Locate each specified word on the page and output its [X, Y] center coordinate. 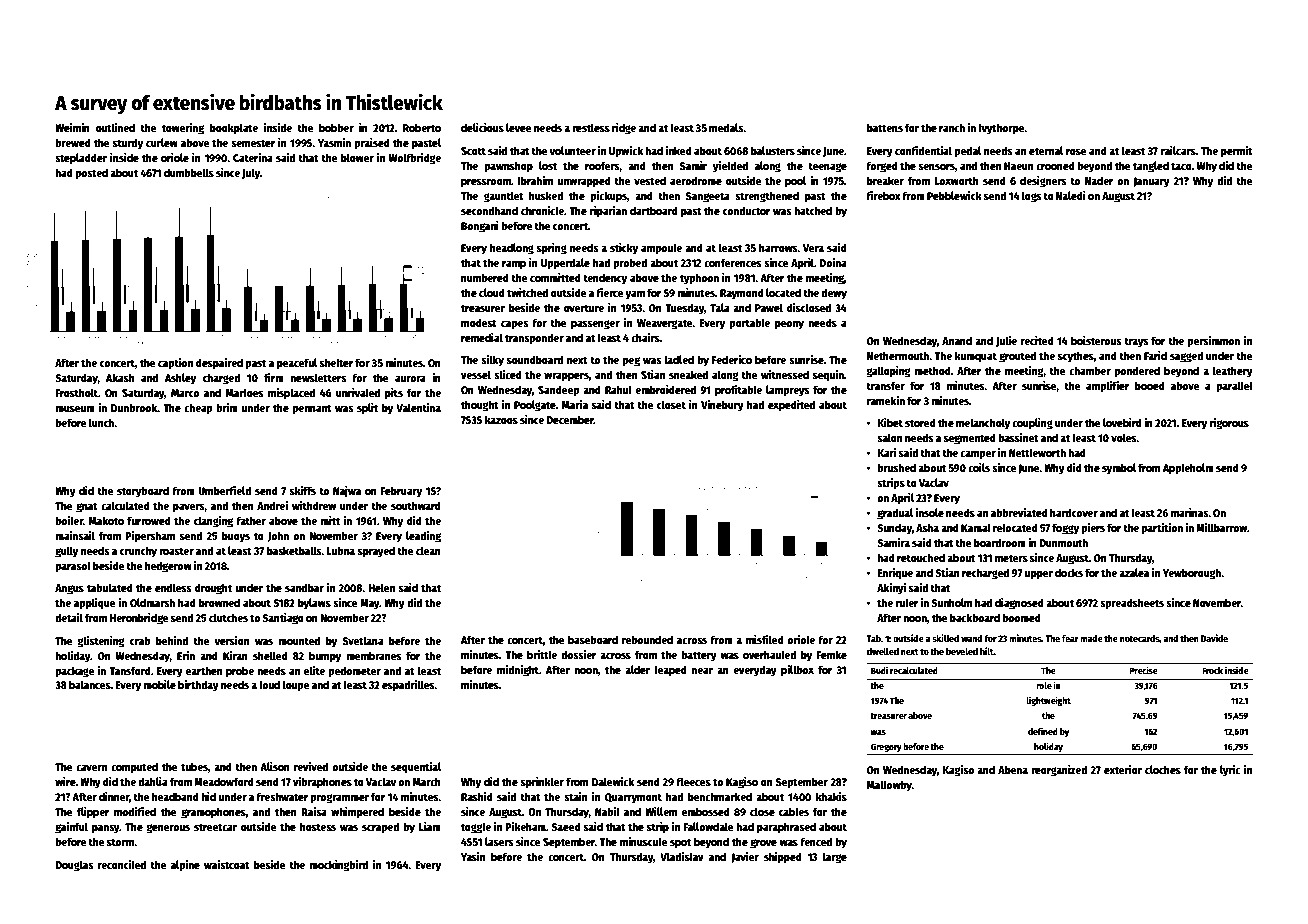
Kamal [976, 527]
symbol [1119, 469]
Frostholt [76, 392]
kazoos [501, 419]
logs [1031, 197]
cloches [1163, 769]
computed [134, 768]
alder [637, 669]
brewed [73, 142]
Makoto [106, 520]
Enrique [895, 574]
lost [548, 165]
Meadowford [224, 781]
